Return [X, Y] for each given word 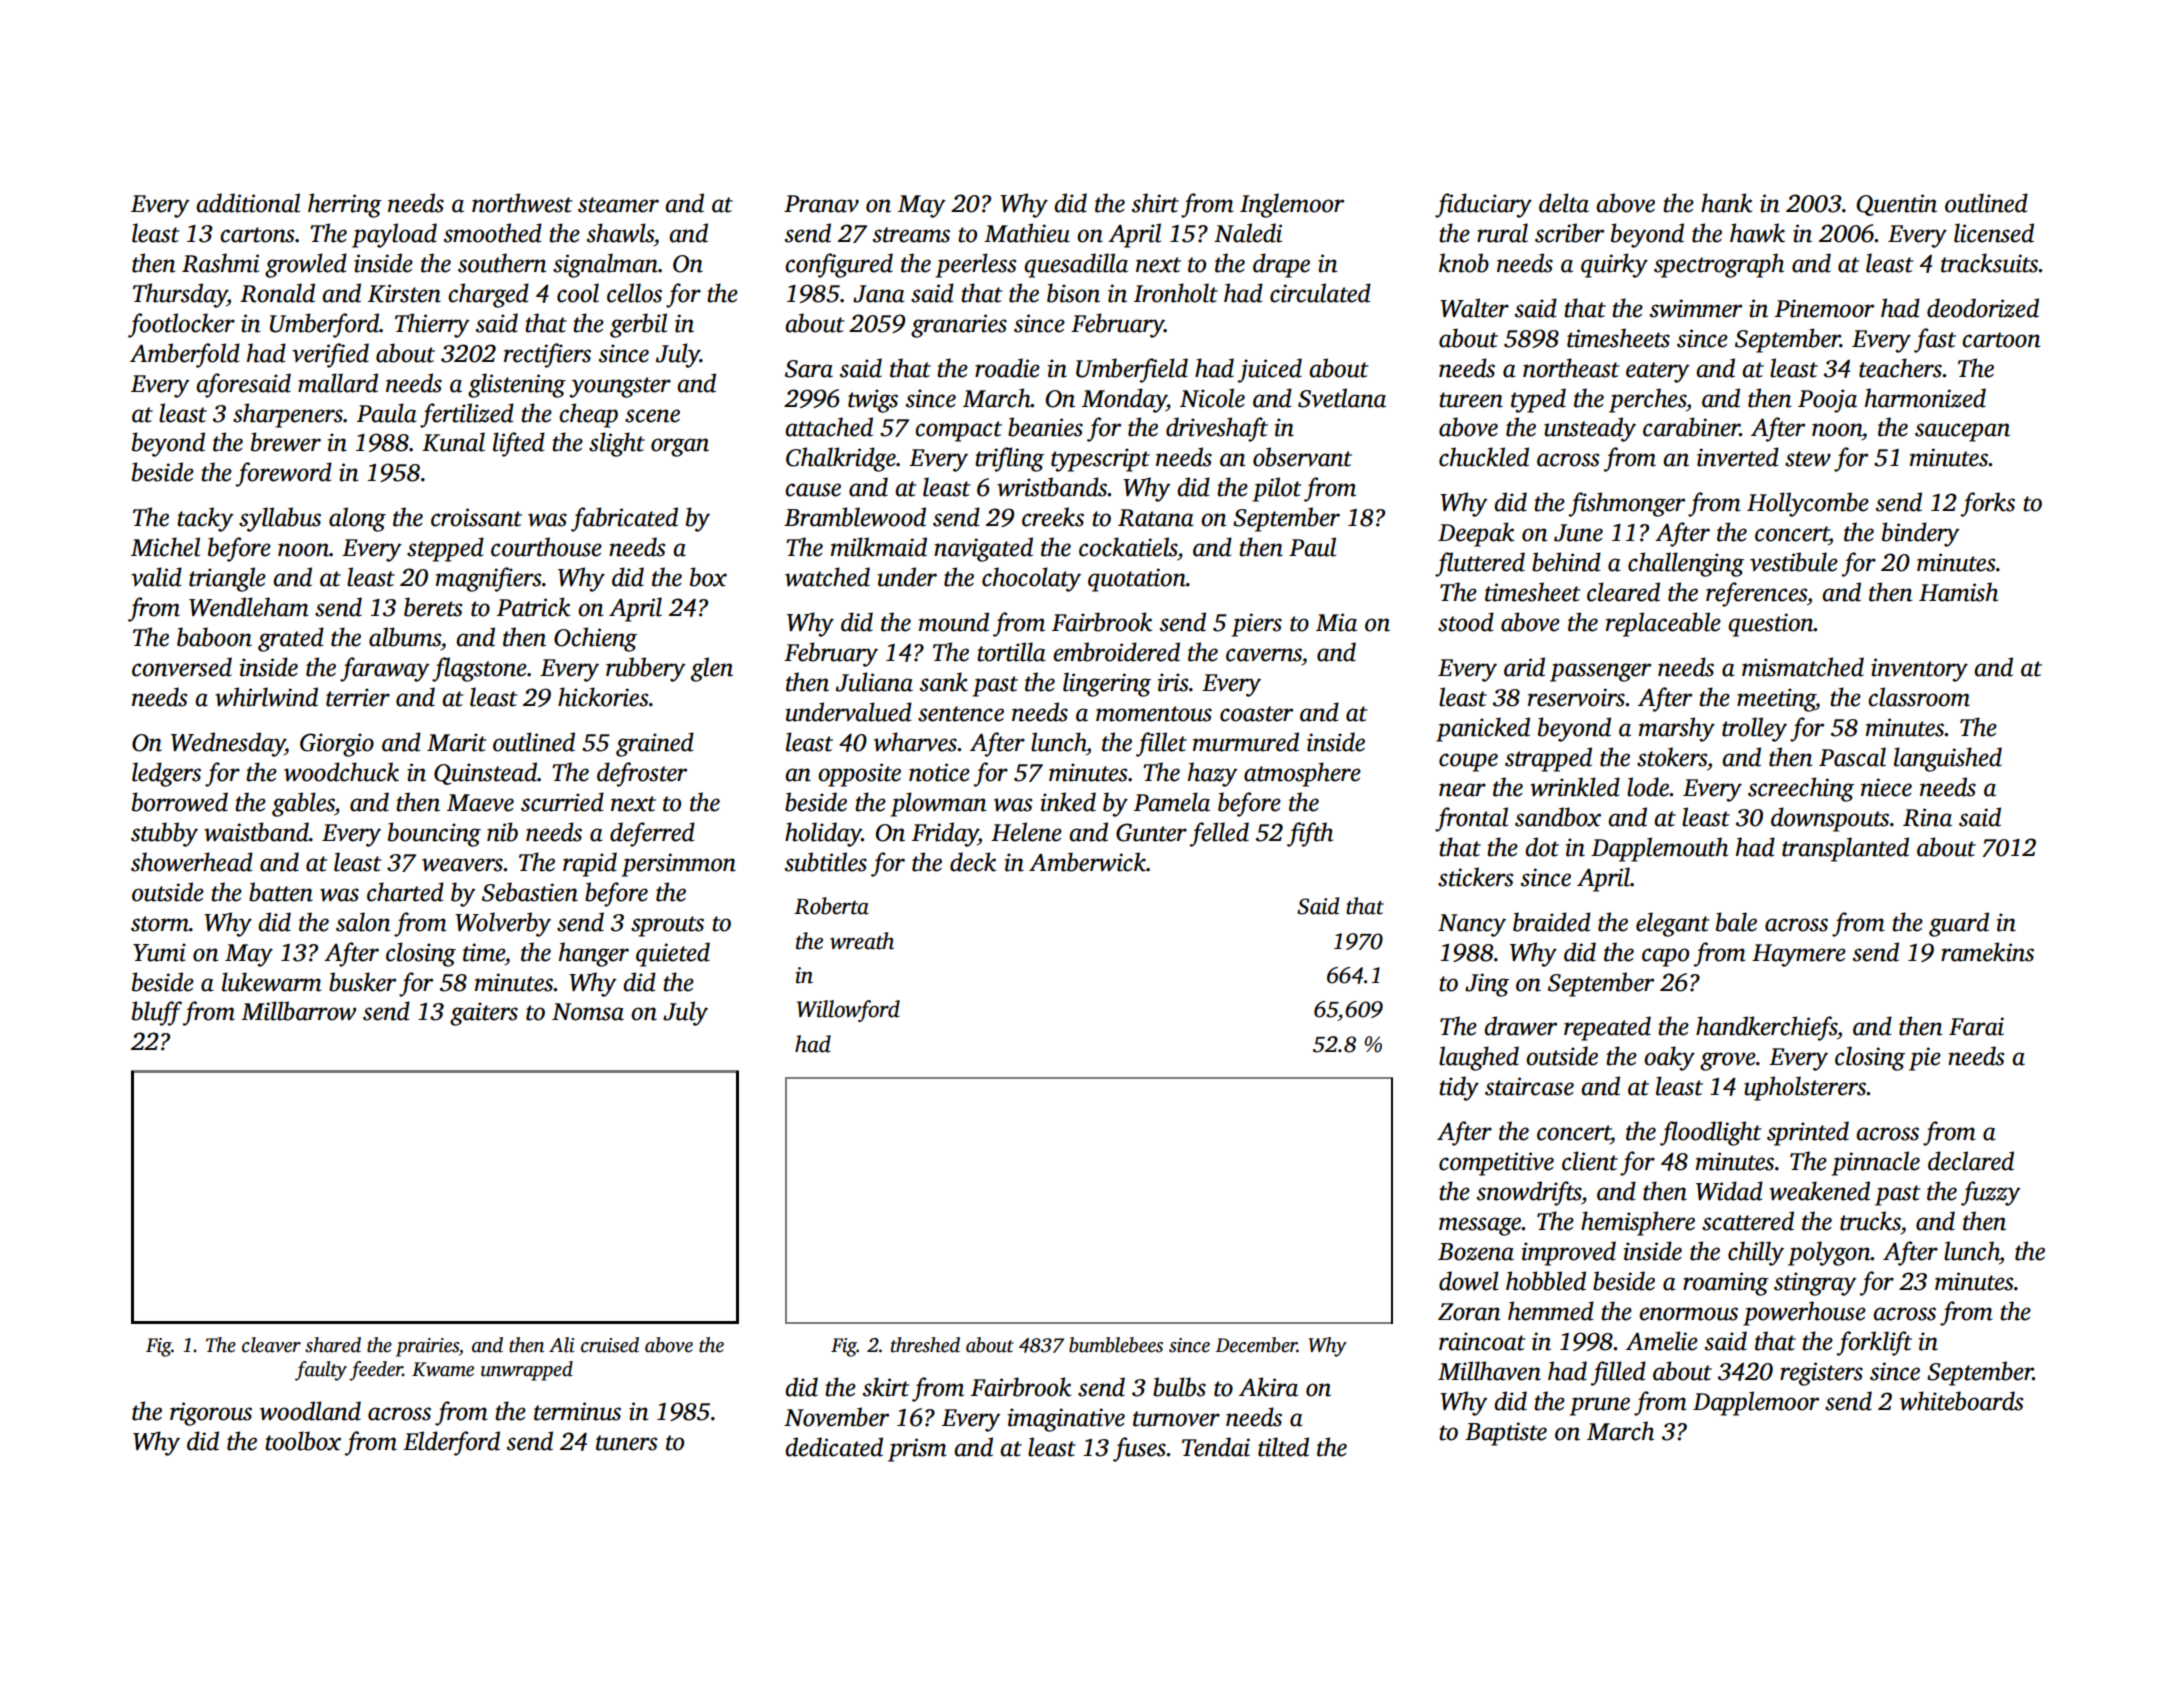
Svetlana [1342, 398]
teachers [1900, 368]
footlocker [181, 325]
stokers [1672, 757]
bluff [157, 1013]
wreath [862, 941]
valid [156, 577]
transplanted [1845, 849]
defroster [642, 774]
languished [1948, 759]
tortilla [1011, 652]
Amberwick [1087, 862]
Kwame [443, 1369]
